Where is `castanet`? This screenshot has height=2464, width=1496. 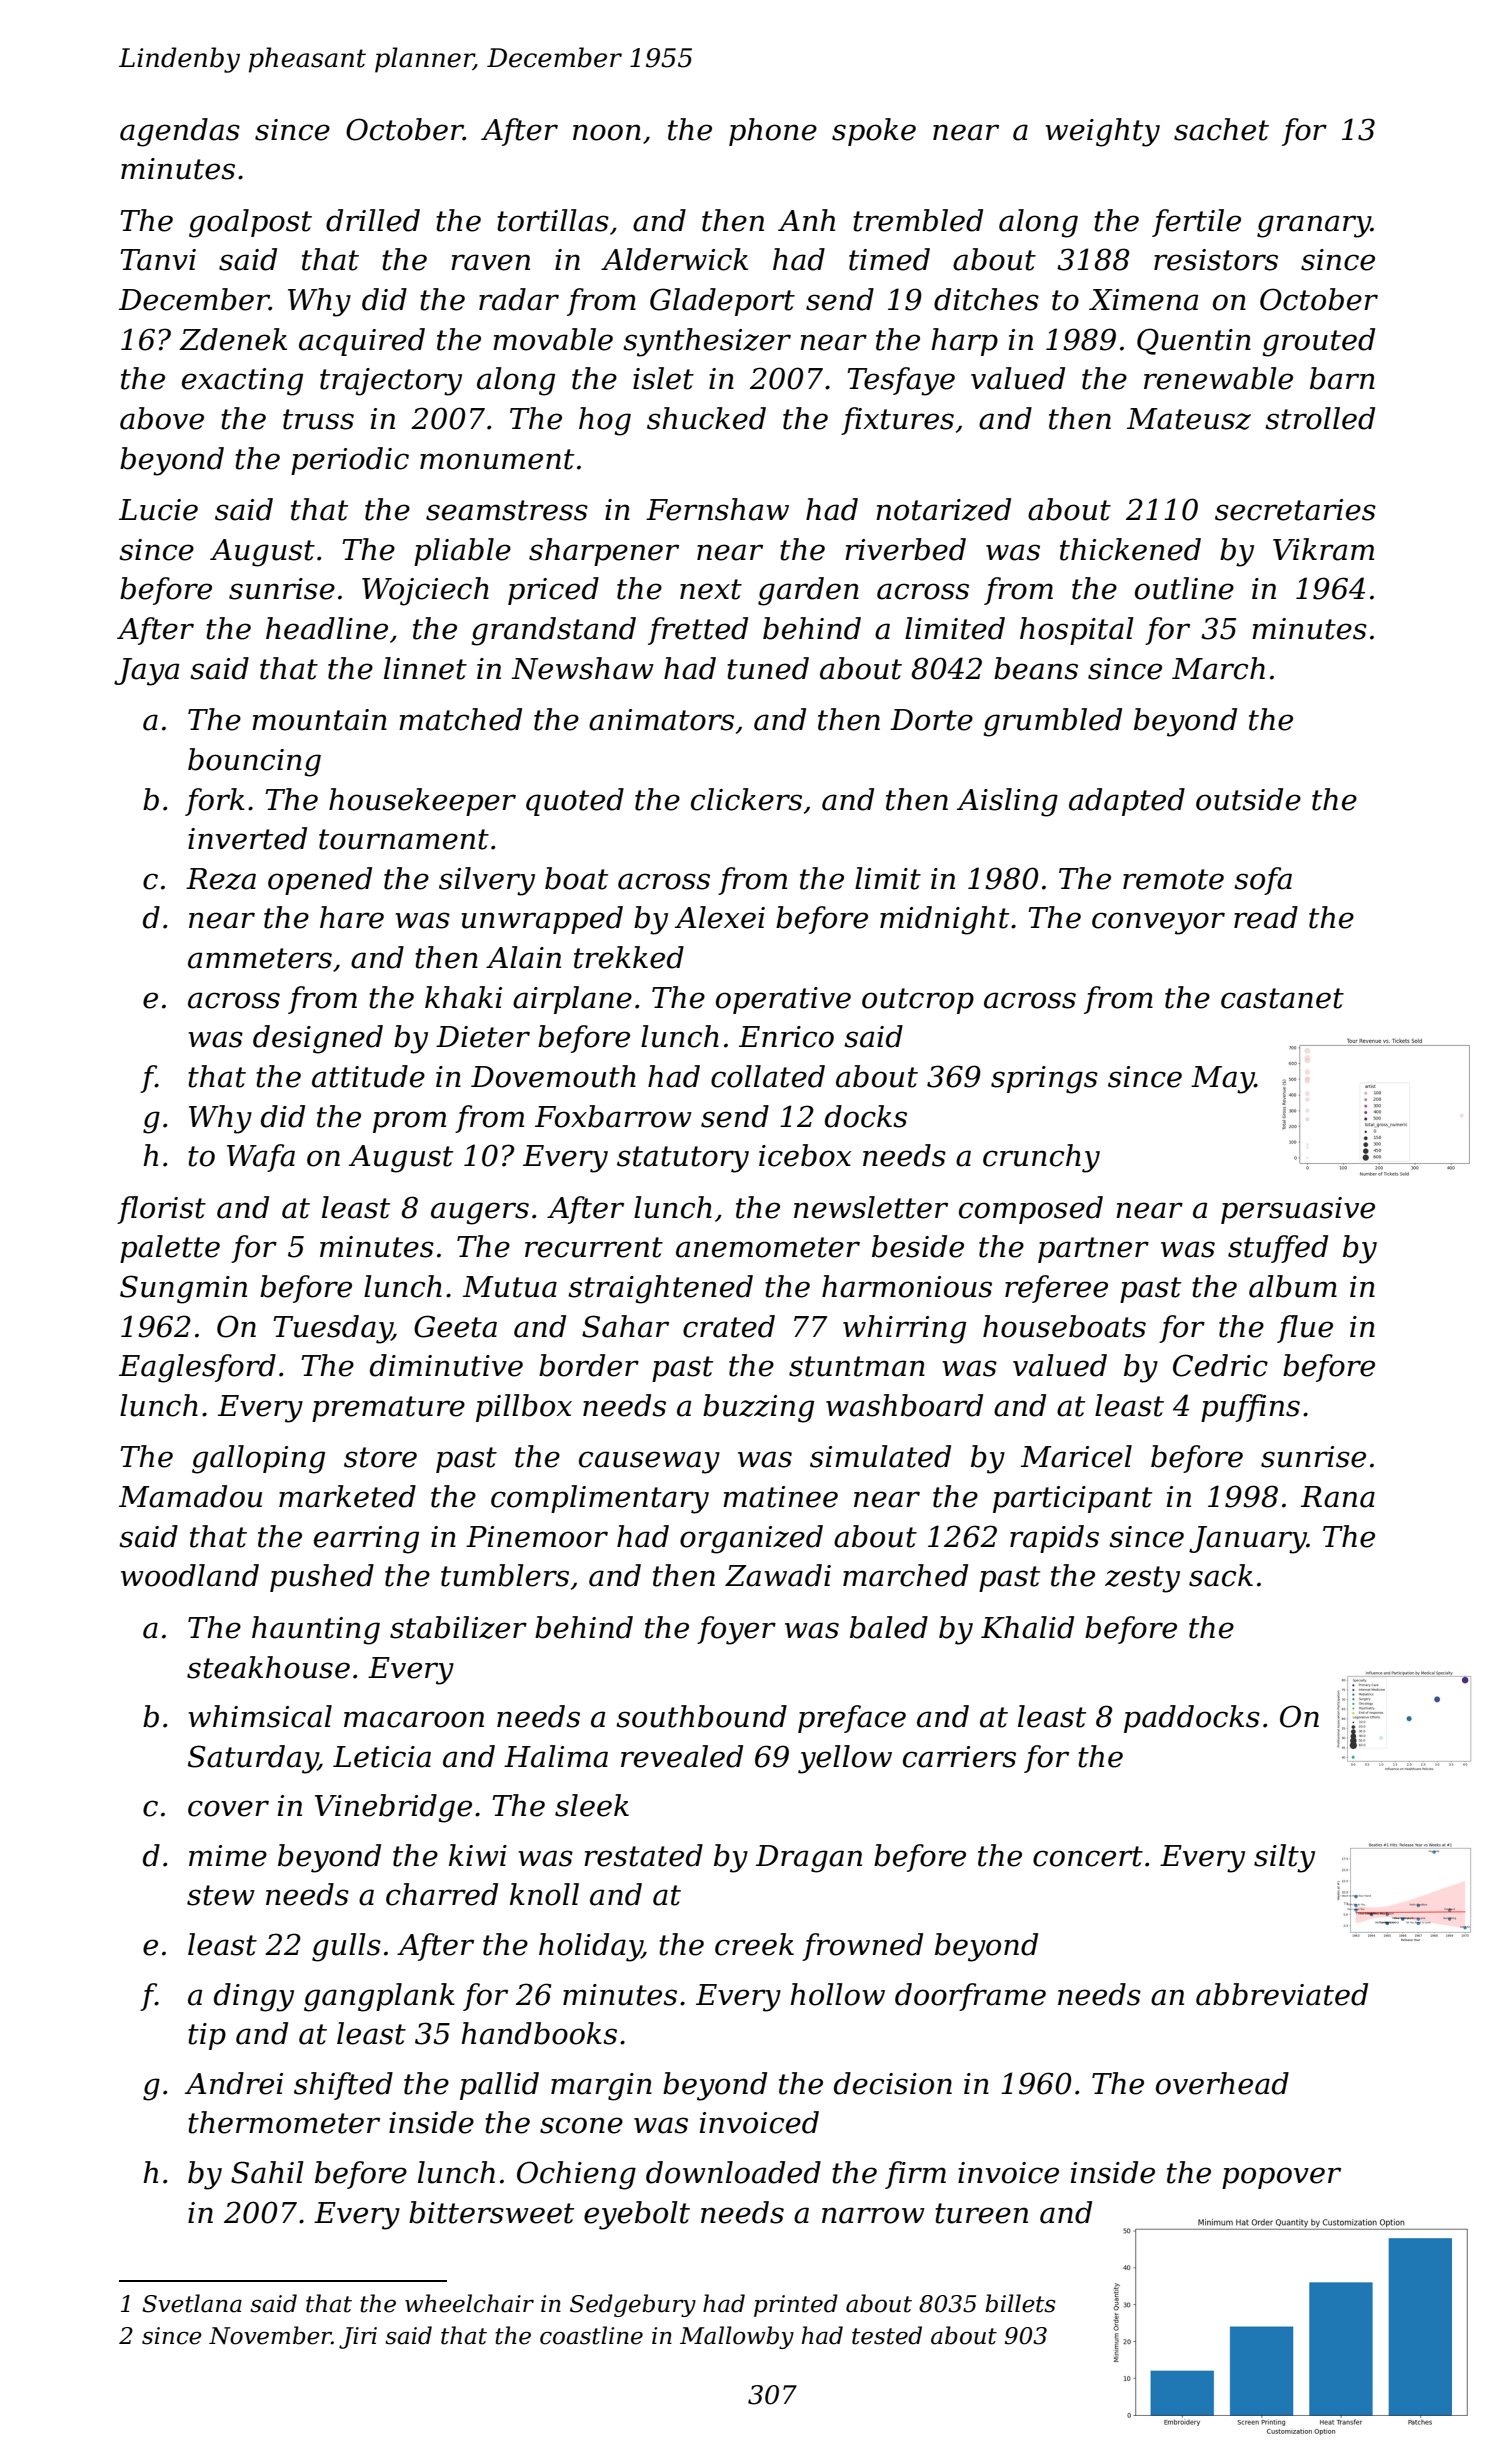
castanet is located at coordinates (1282, 998).
